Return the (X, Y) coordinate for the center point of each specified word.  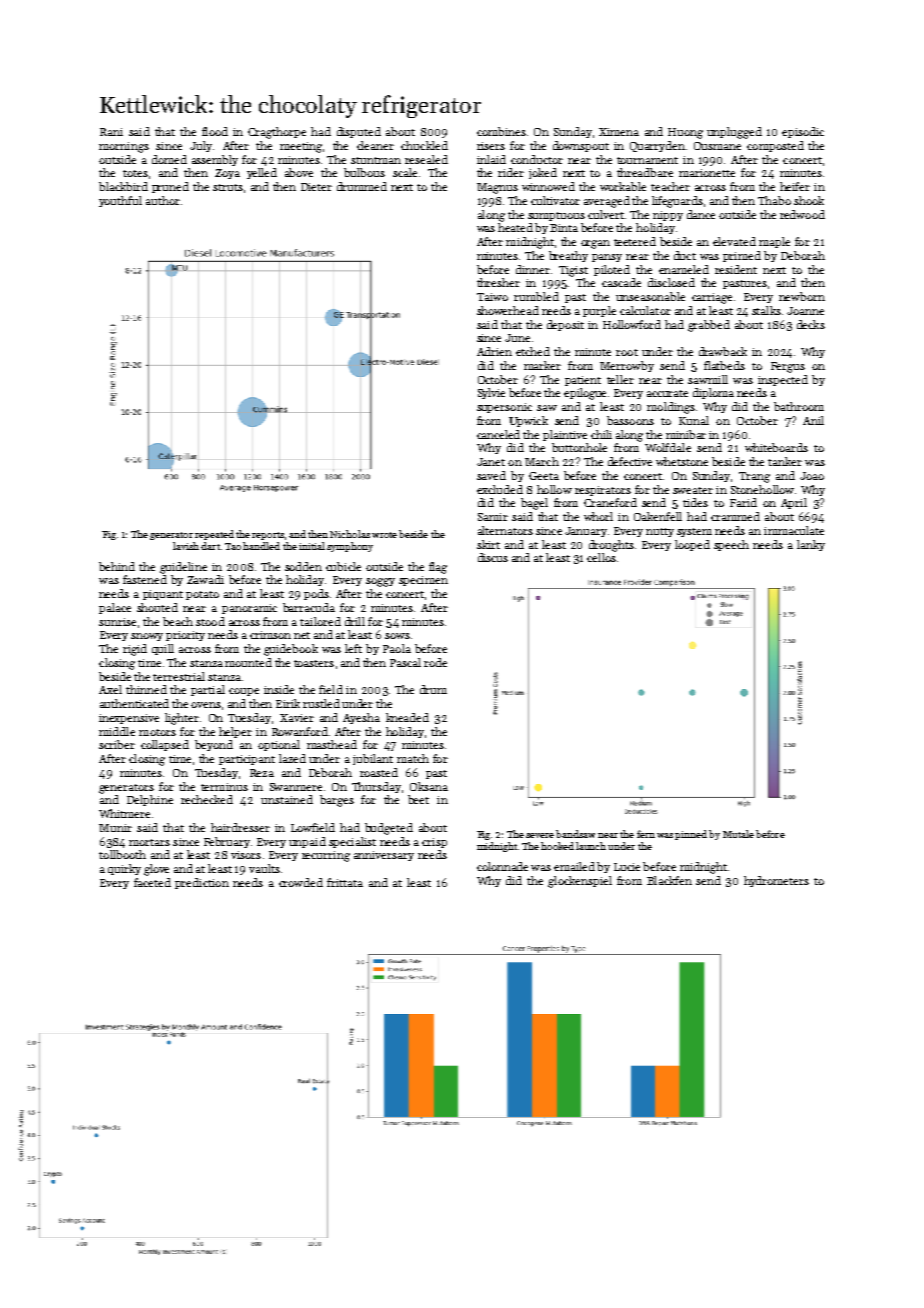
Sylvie (491, 393)
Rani (111, 132)
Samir (493, 517)
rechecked (207, 799)
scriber (117, 744)
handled (261, 546)
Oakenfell (658, 516)
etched (533, 351)
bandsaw (575, 834)
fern (646, 834)
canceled (498, 434)
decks (811, 324)
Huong (685, 133)
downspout (581, 146)
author (163, 200)
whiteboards (776, 447)
